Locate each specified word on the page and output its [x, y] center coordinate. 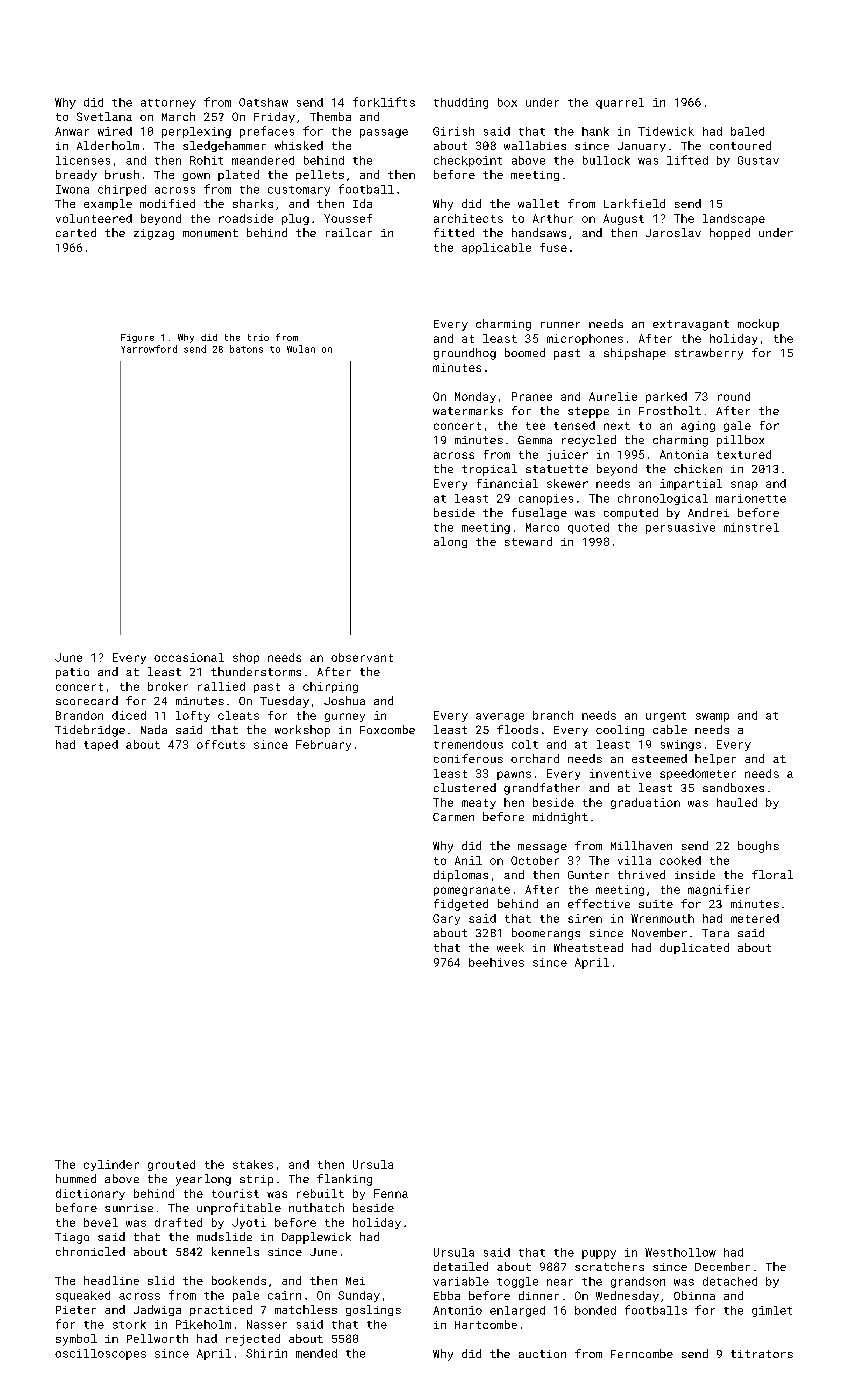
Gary [446, 919]
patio [72, 673]
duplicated [694, 948]
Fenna [391, 1193]
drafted [178, 1222]
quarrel [620, 103]
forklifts [384, 102]
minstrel [751, 527]
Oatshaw [263, 102]
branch [553, 715]
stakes [253, 1164]
